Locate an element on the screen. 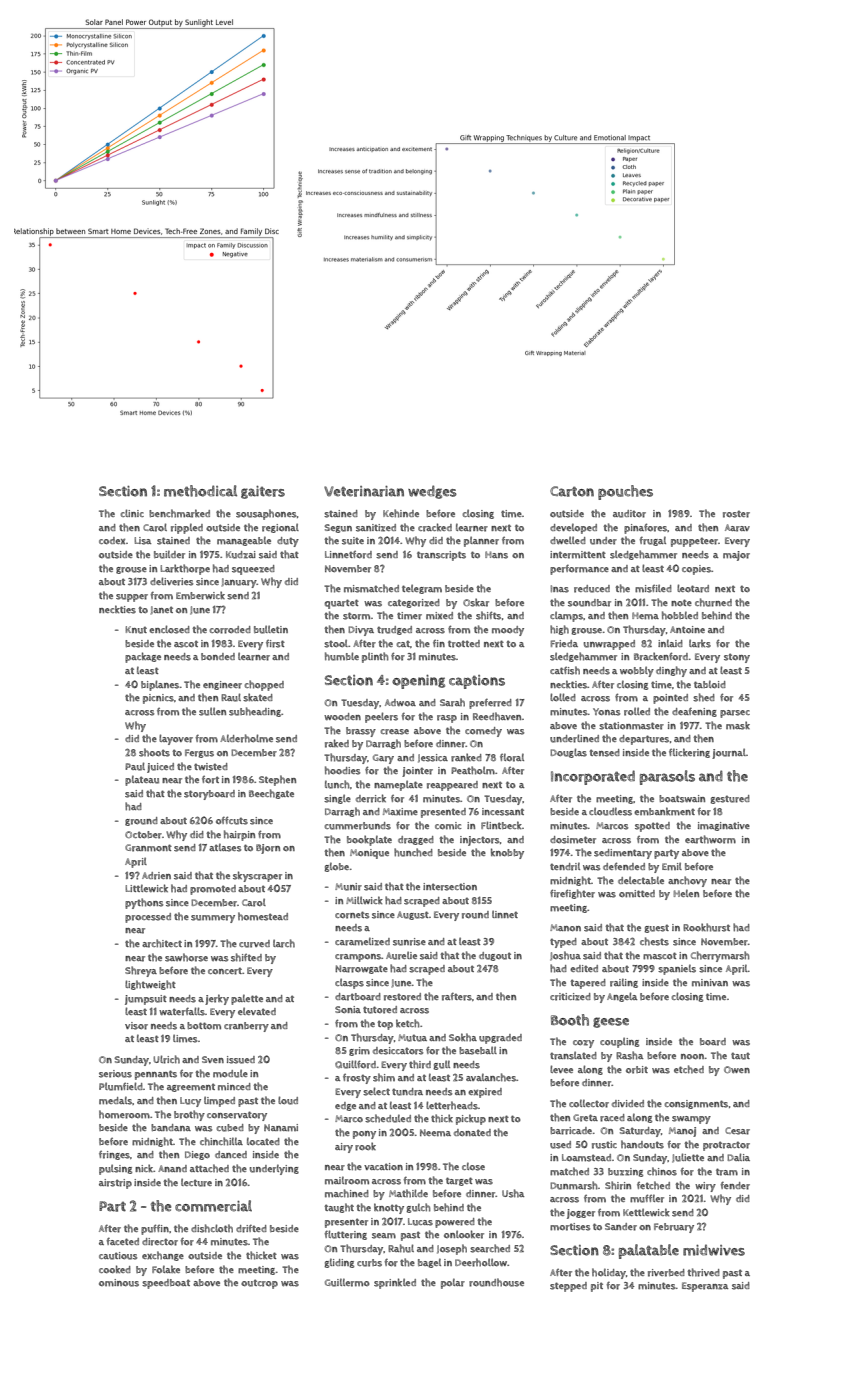 This screenshot has width=849, height=1400. nick is located at coordinates (144, 1168).
